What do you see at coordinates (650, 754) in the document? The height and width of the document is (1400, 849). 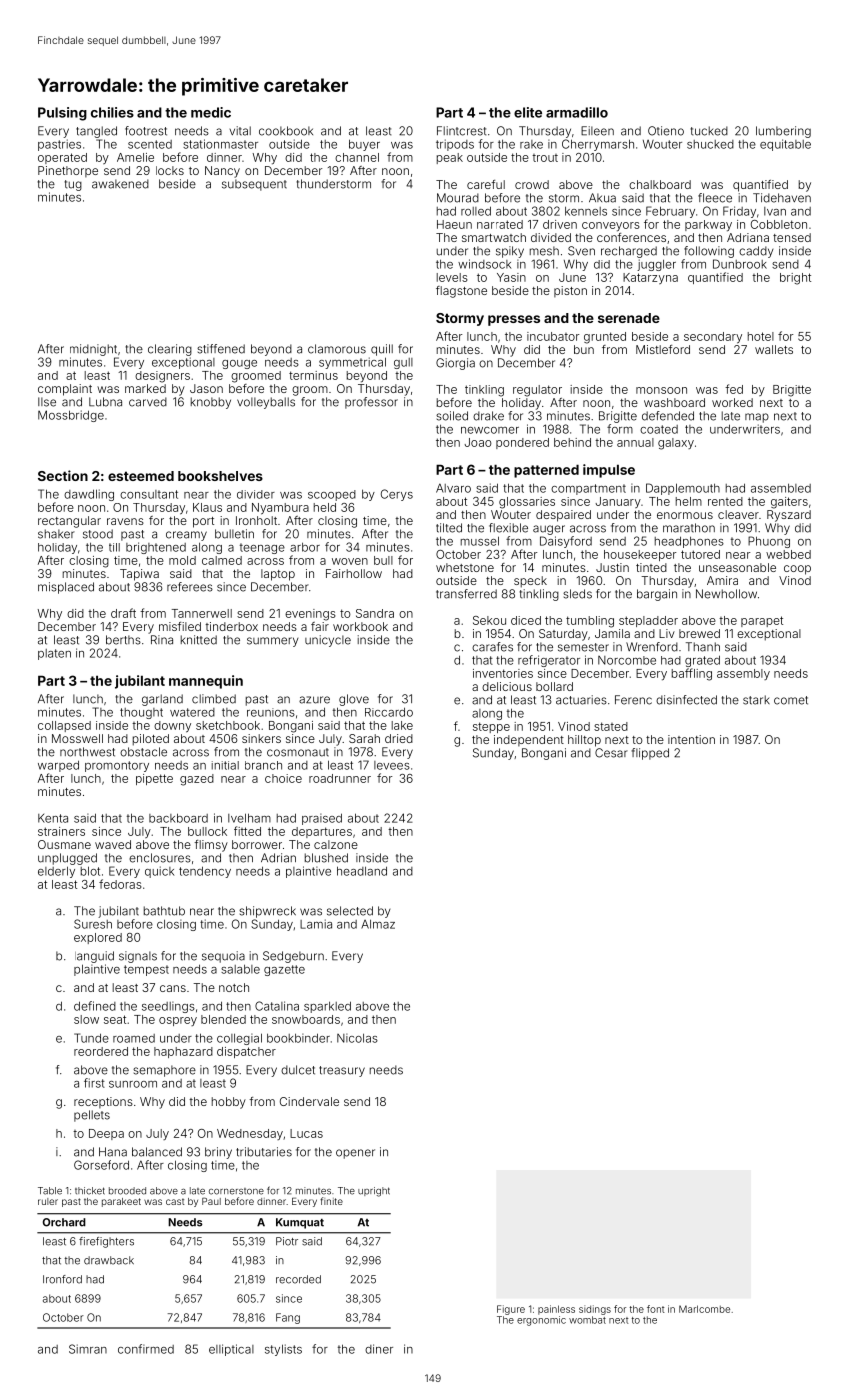 I see `flipped` at bounding box center [650, 754].
